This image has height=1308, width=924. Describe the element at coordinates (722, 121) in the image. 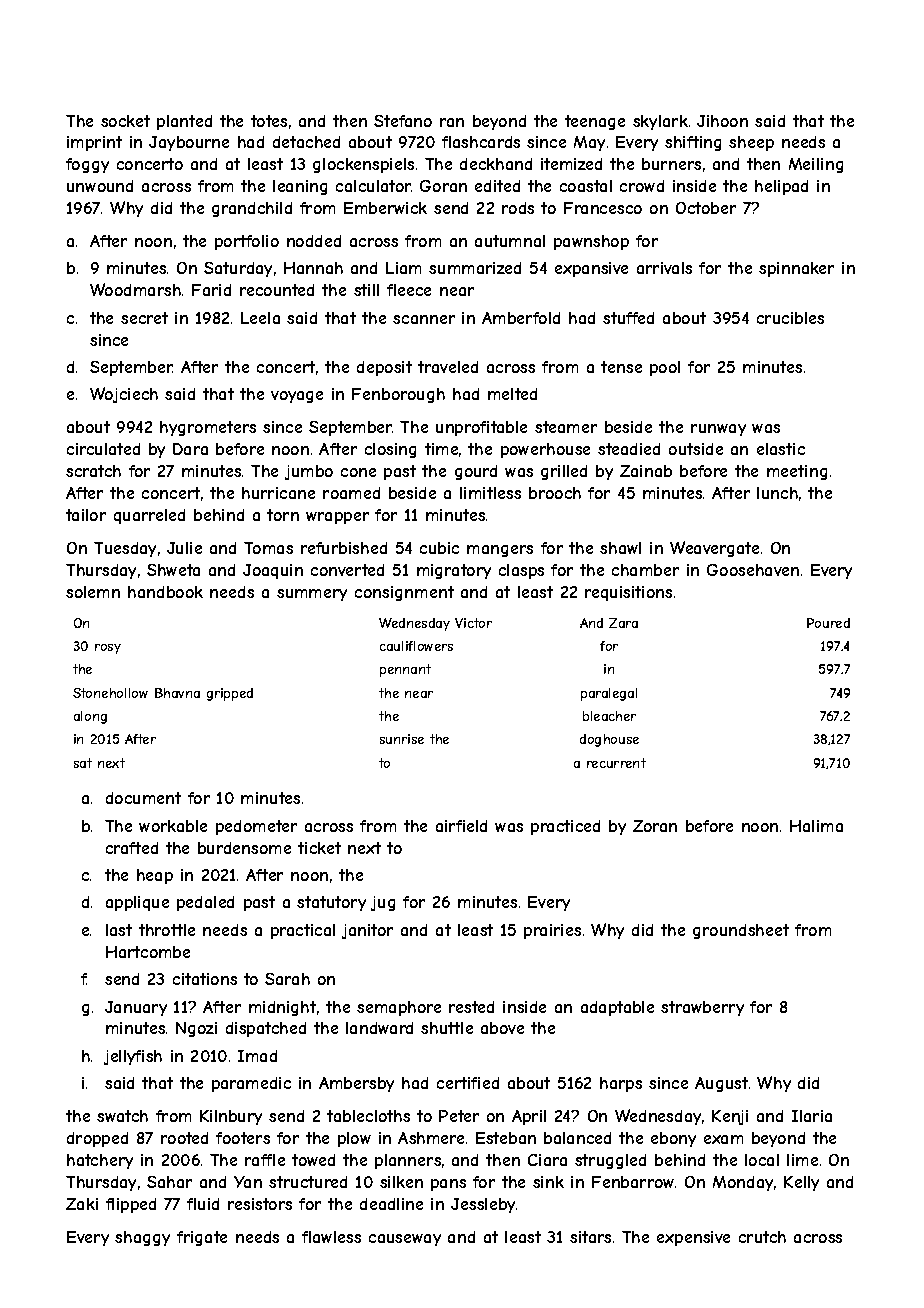

I see `Jihoon` at that location.
